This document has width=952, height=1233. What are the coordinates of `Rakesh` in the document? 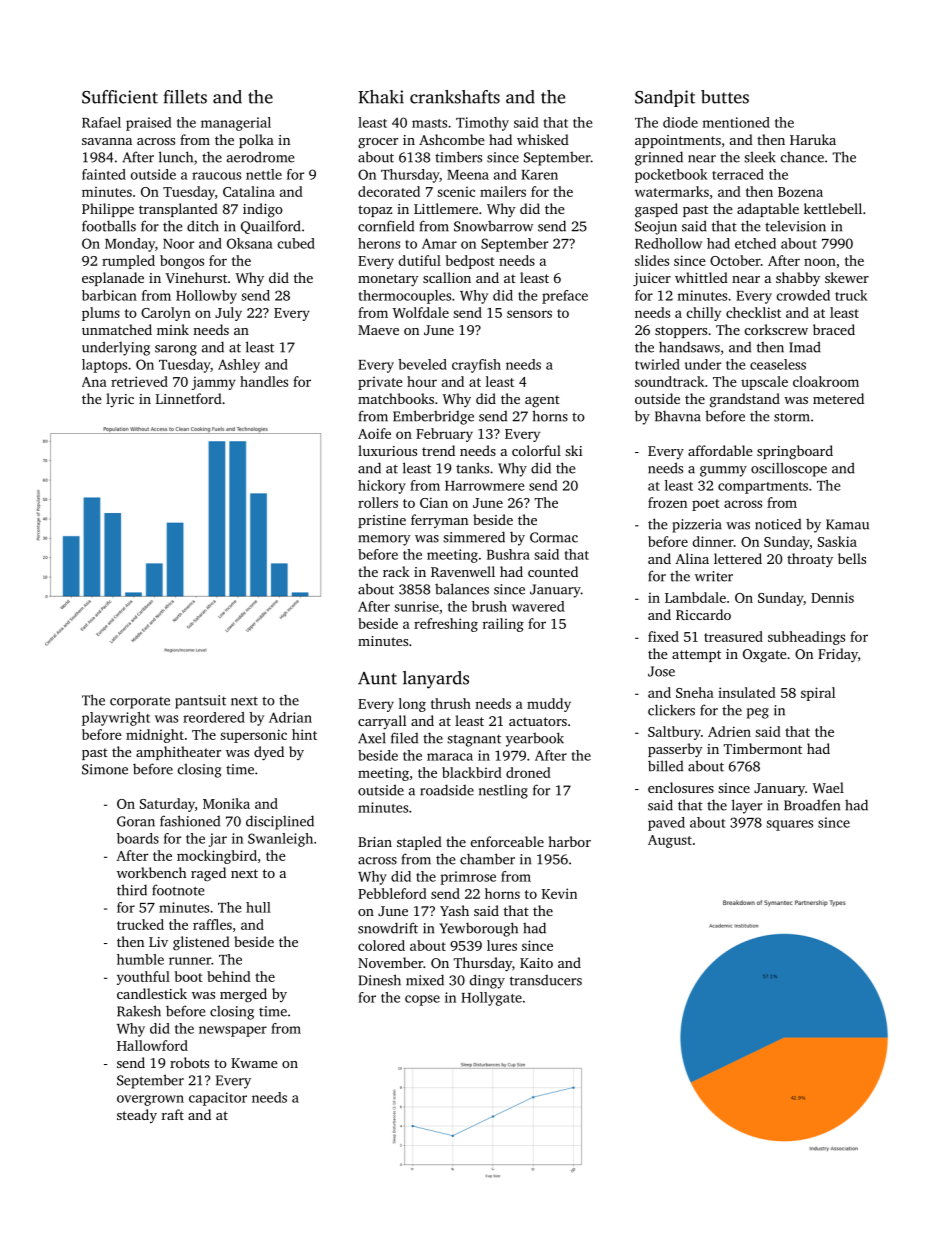 It's located at (139, 1011).
